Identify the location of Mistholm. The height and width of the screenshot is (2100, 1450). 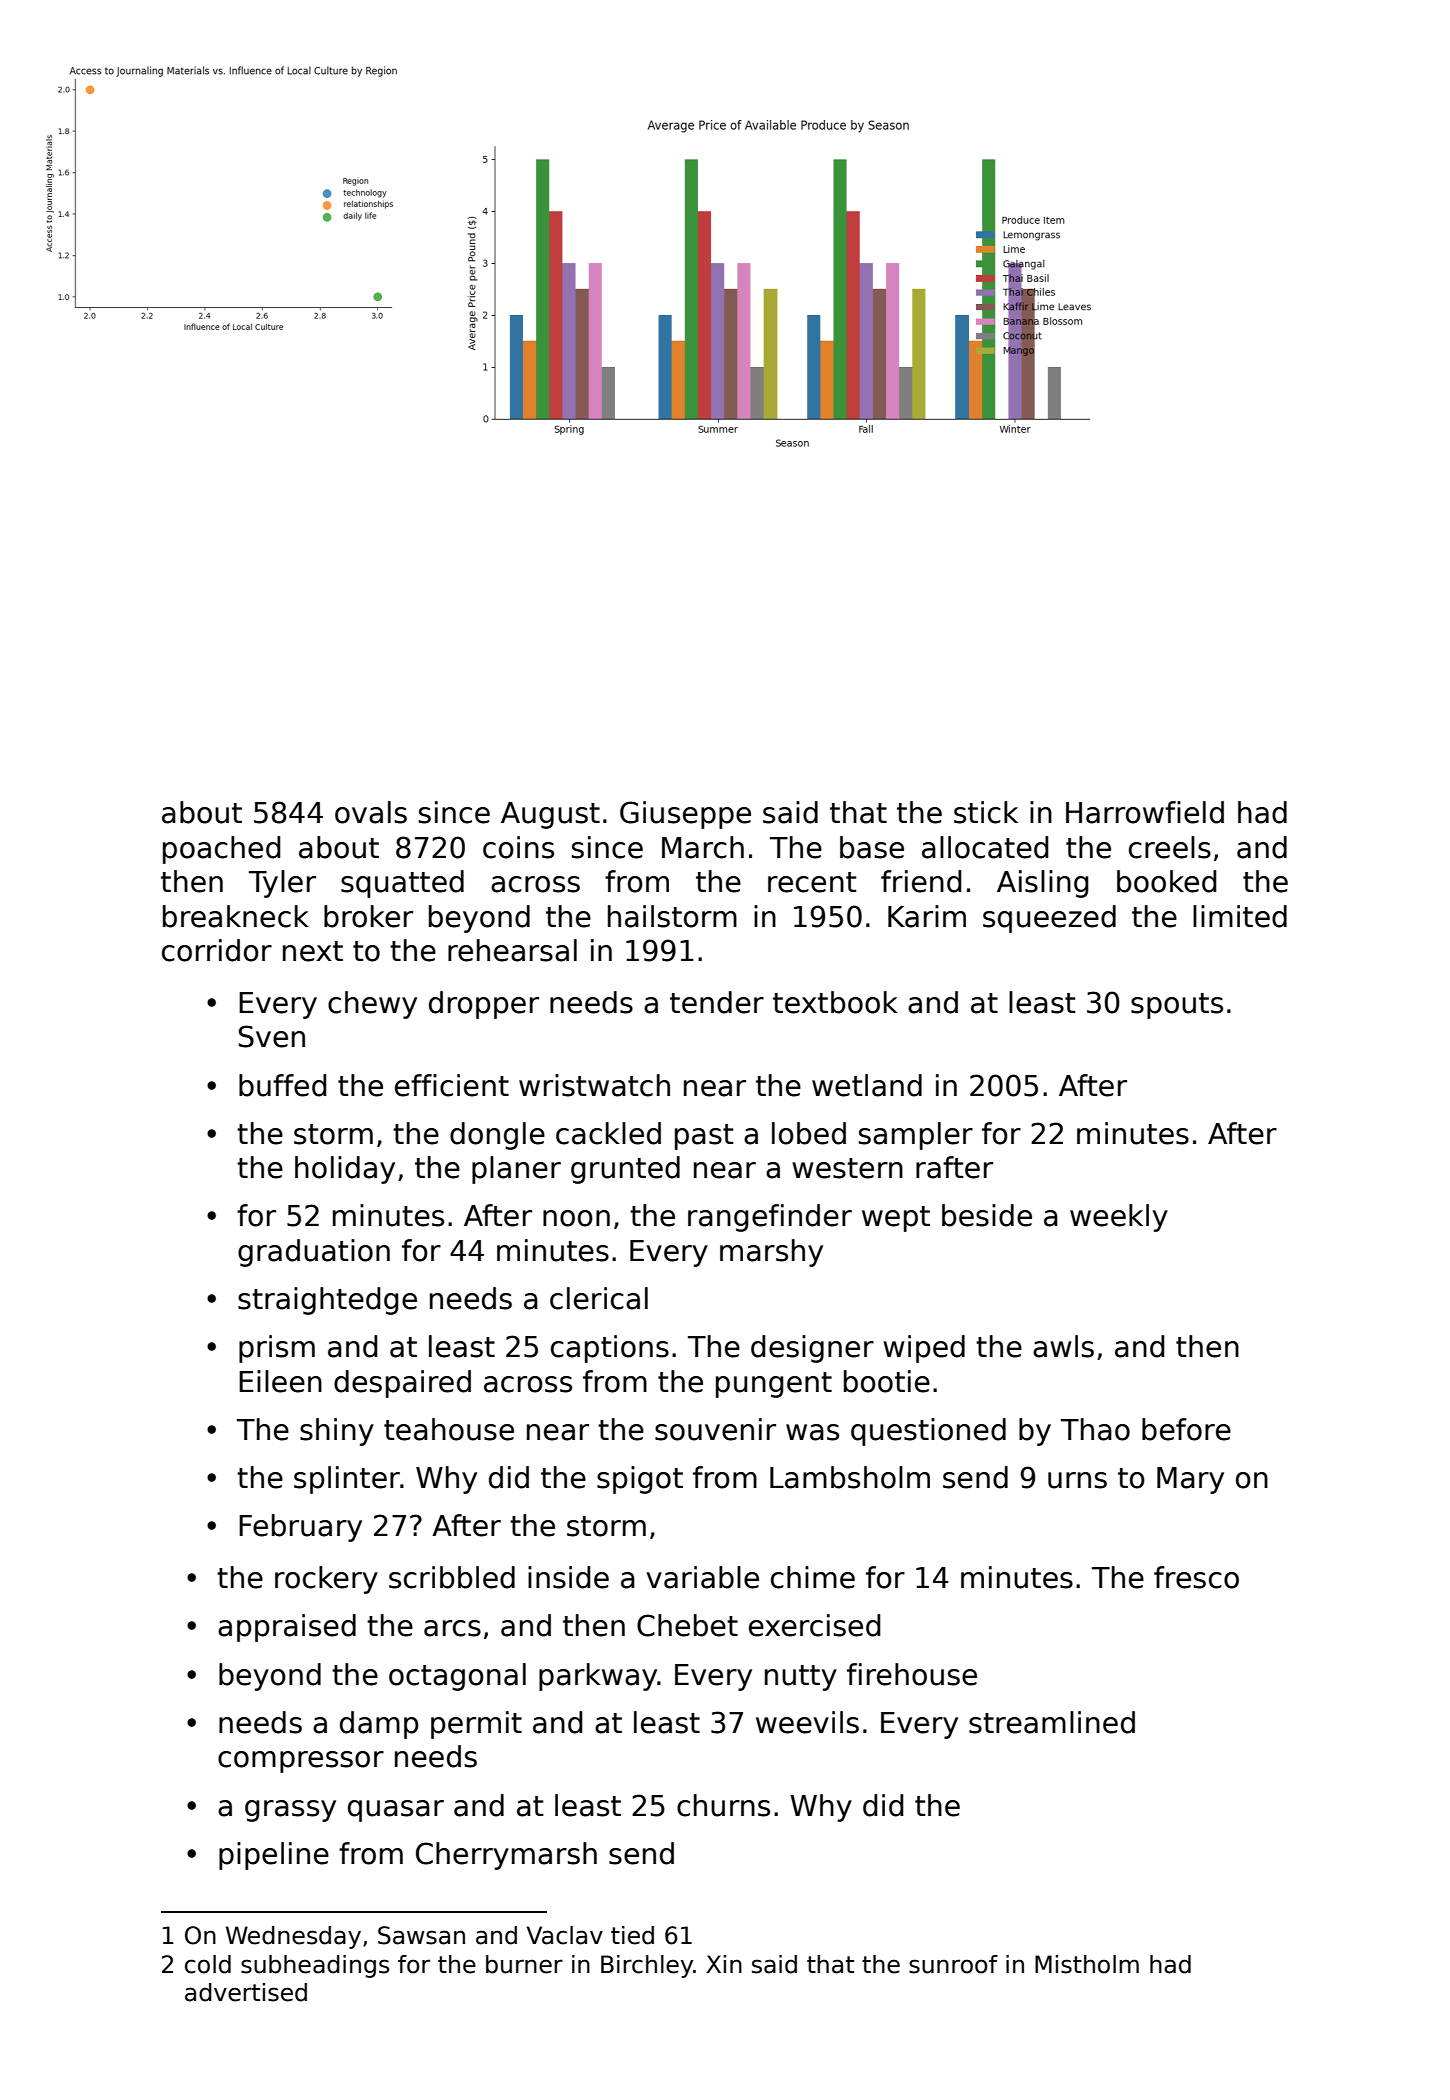
(1087, 1964).
